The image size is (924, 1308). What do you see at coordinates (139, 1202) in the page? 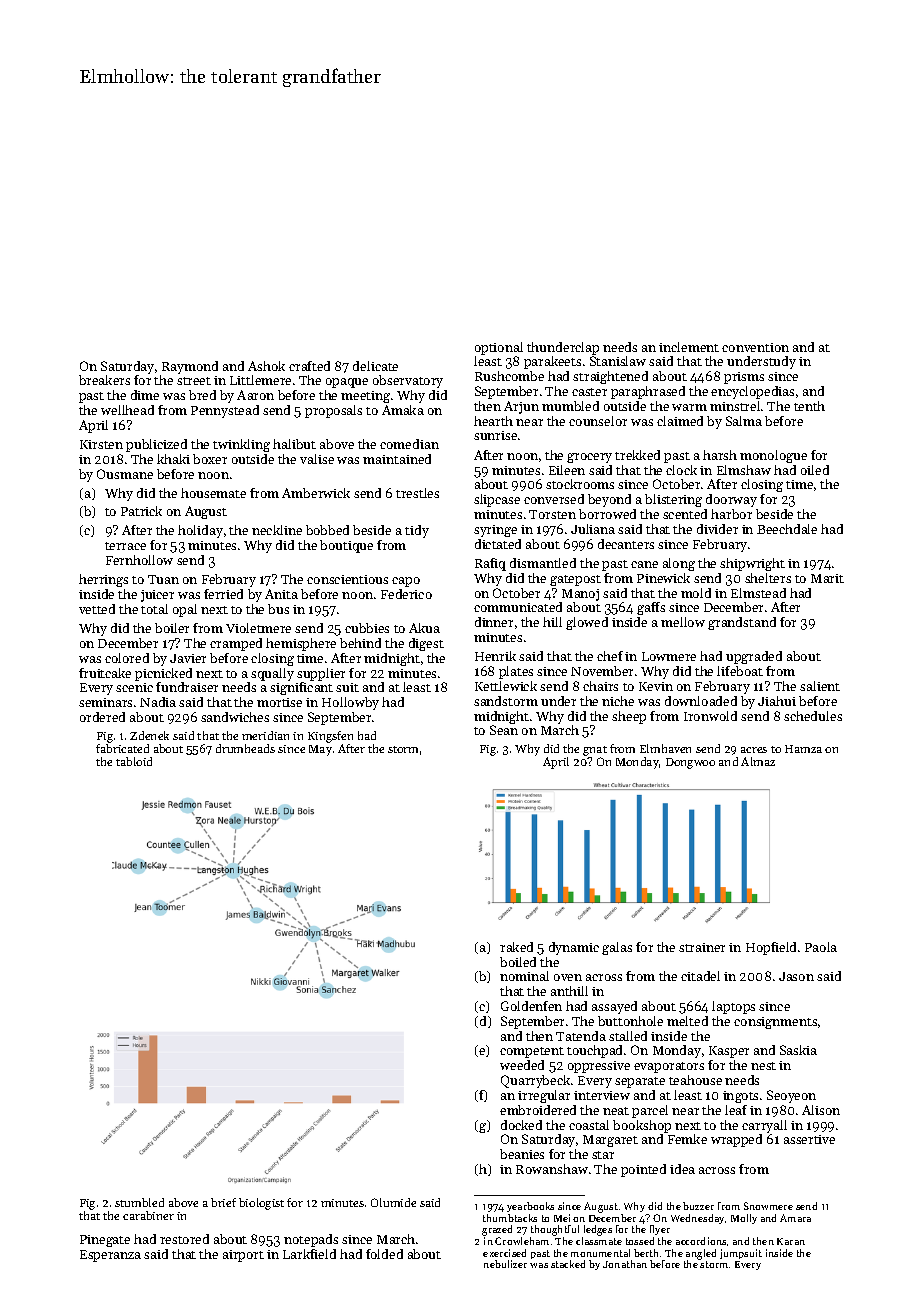
I see `stumbled` at bounding box center [139, 1202].
